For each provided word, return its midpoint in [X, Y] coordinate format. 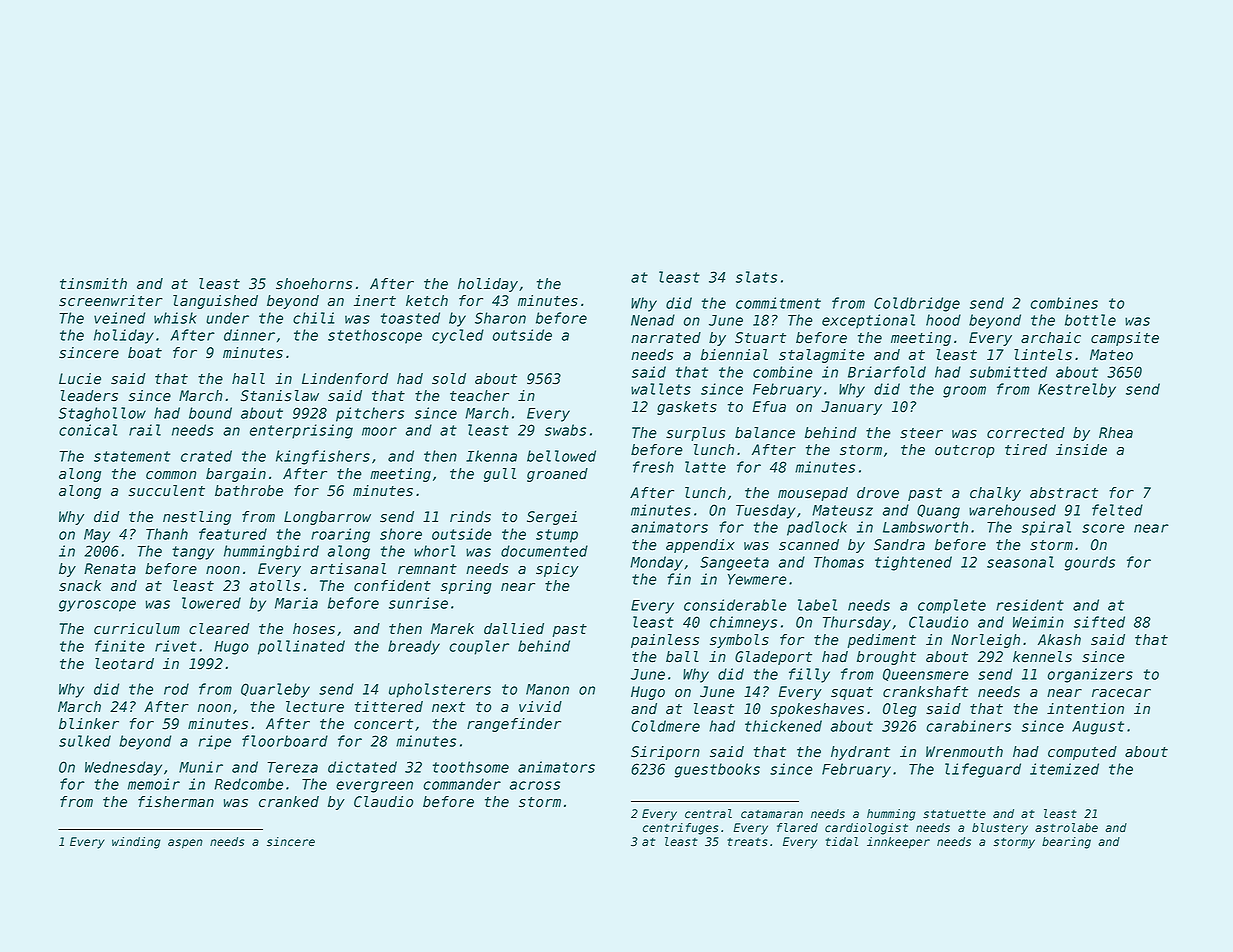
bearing [1066, 843]
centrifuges [680, 829]
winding [136, 843]
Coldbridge [917, 304]
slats [756, 277]
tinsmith [93, 284]
